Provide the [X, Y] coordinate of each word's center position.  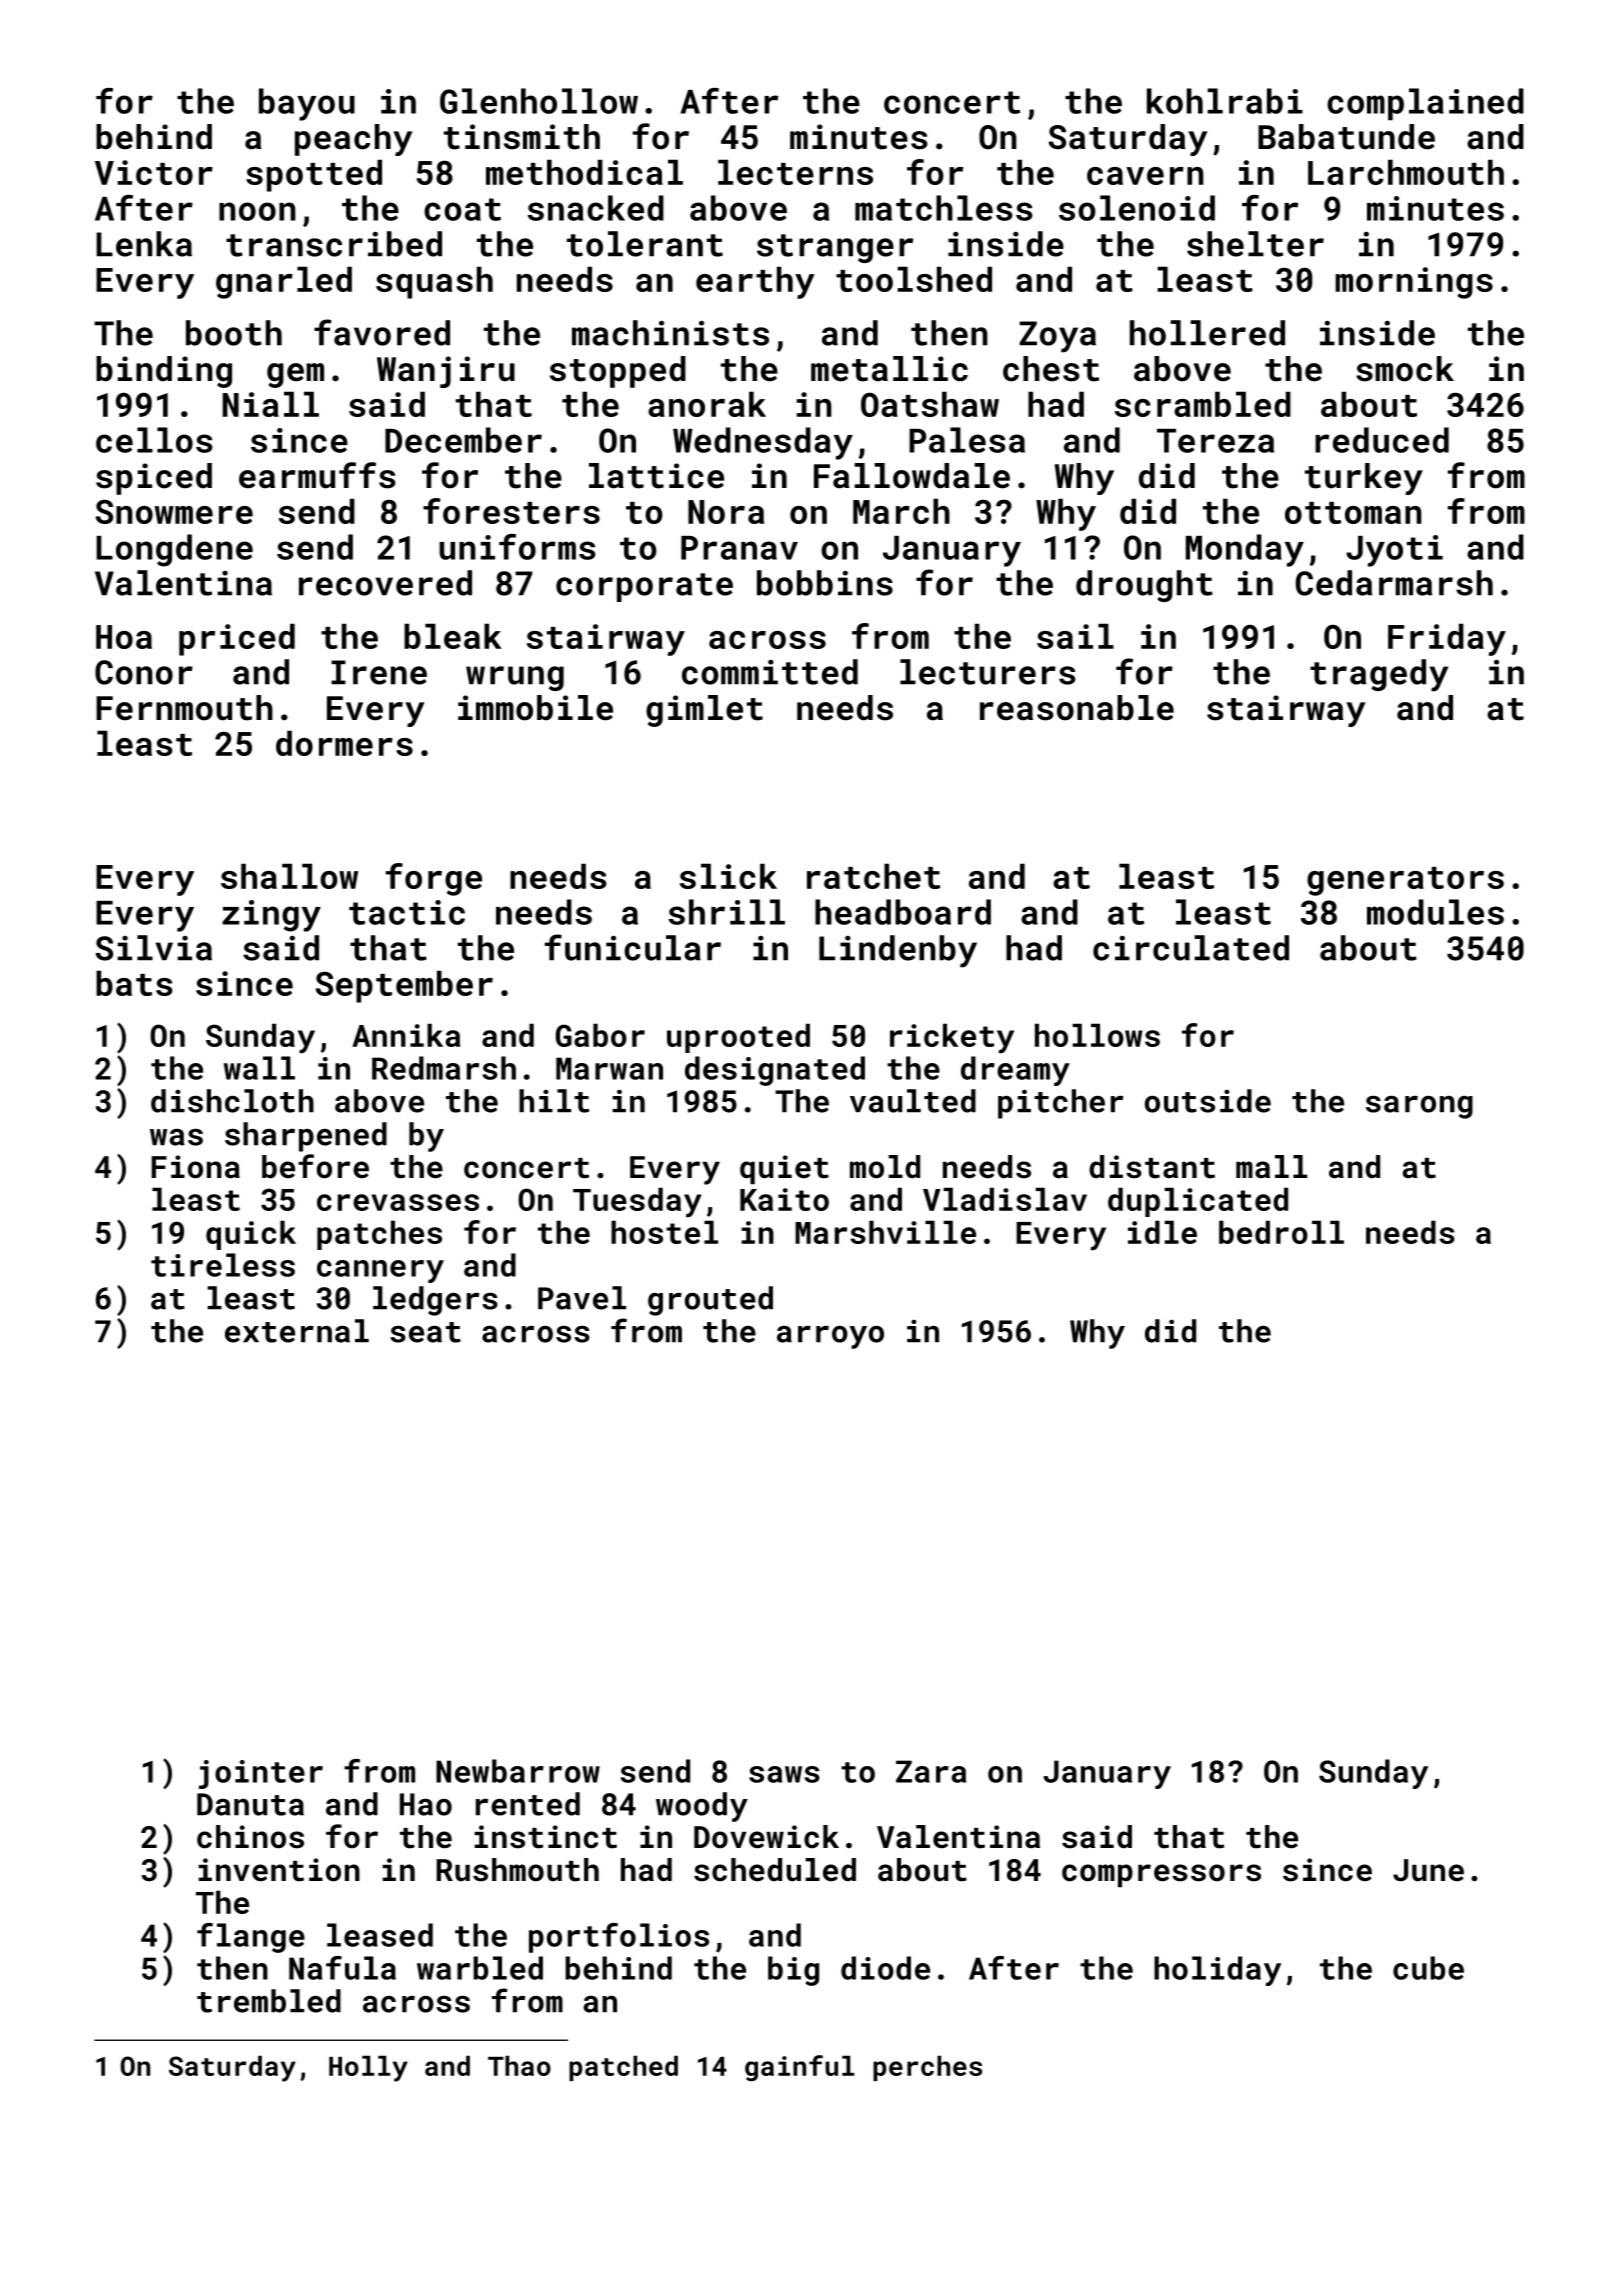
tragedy [1379, 675]
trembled [269, 2001]
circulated [1191, 948]
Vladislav [1005, 1199]
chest [1051, 369]
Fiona [195, 1167]
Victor [154, 172]
